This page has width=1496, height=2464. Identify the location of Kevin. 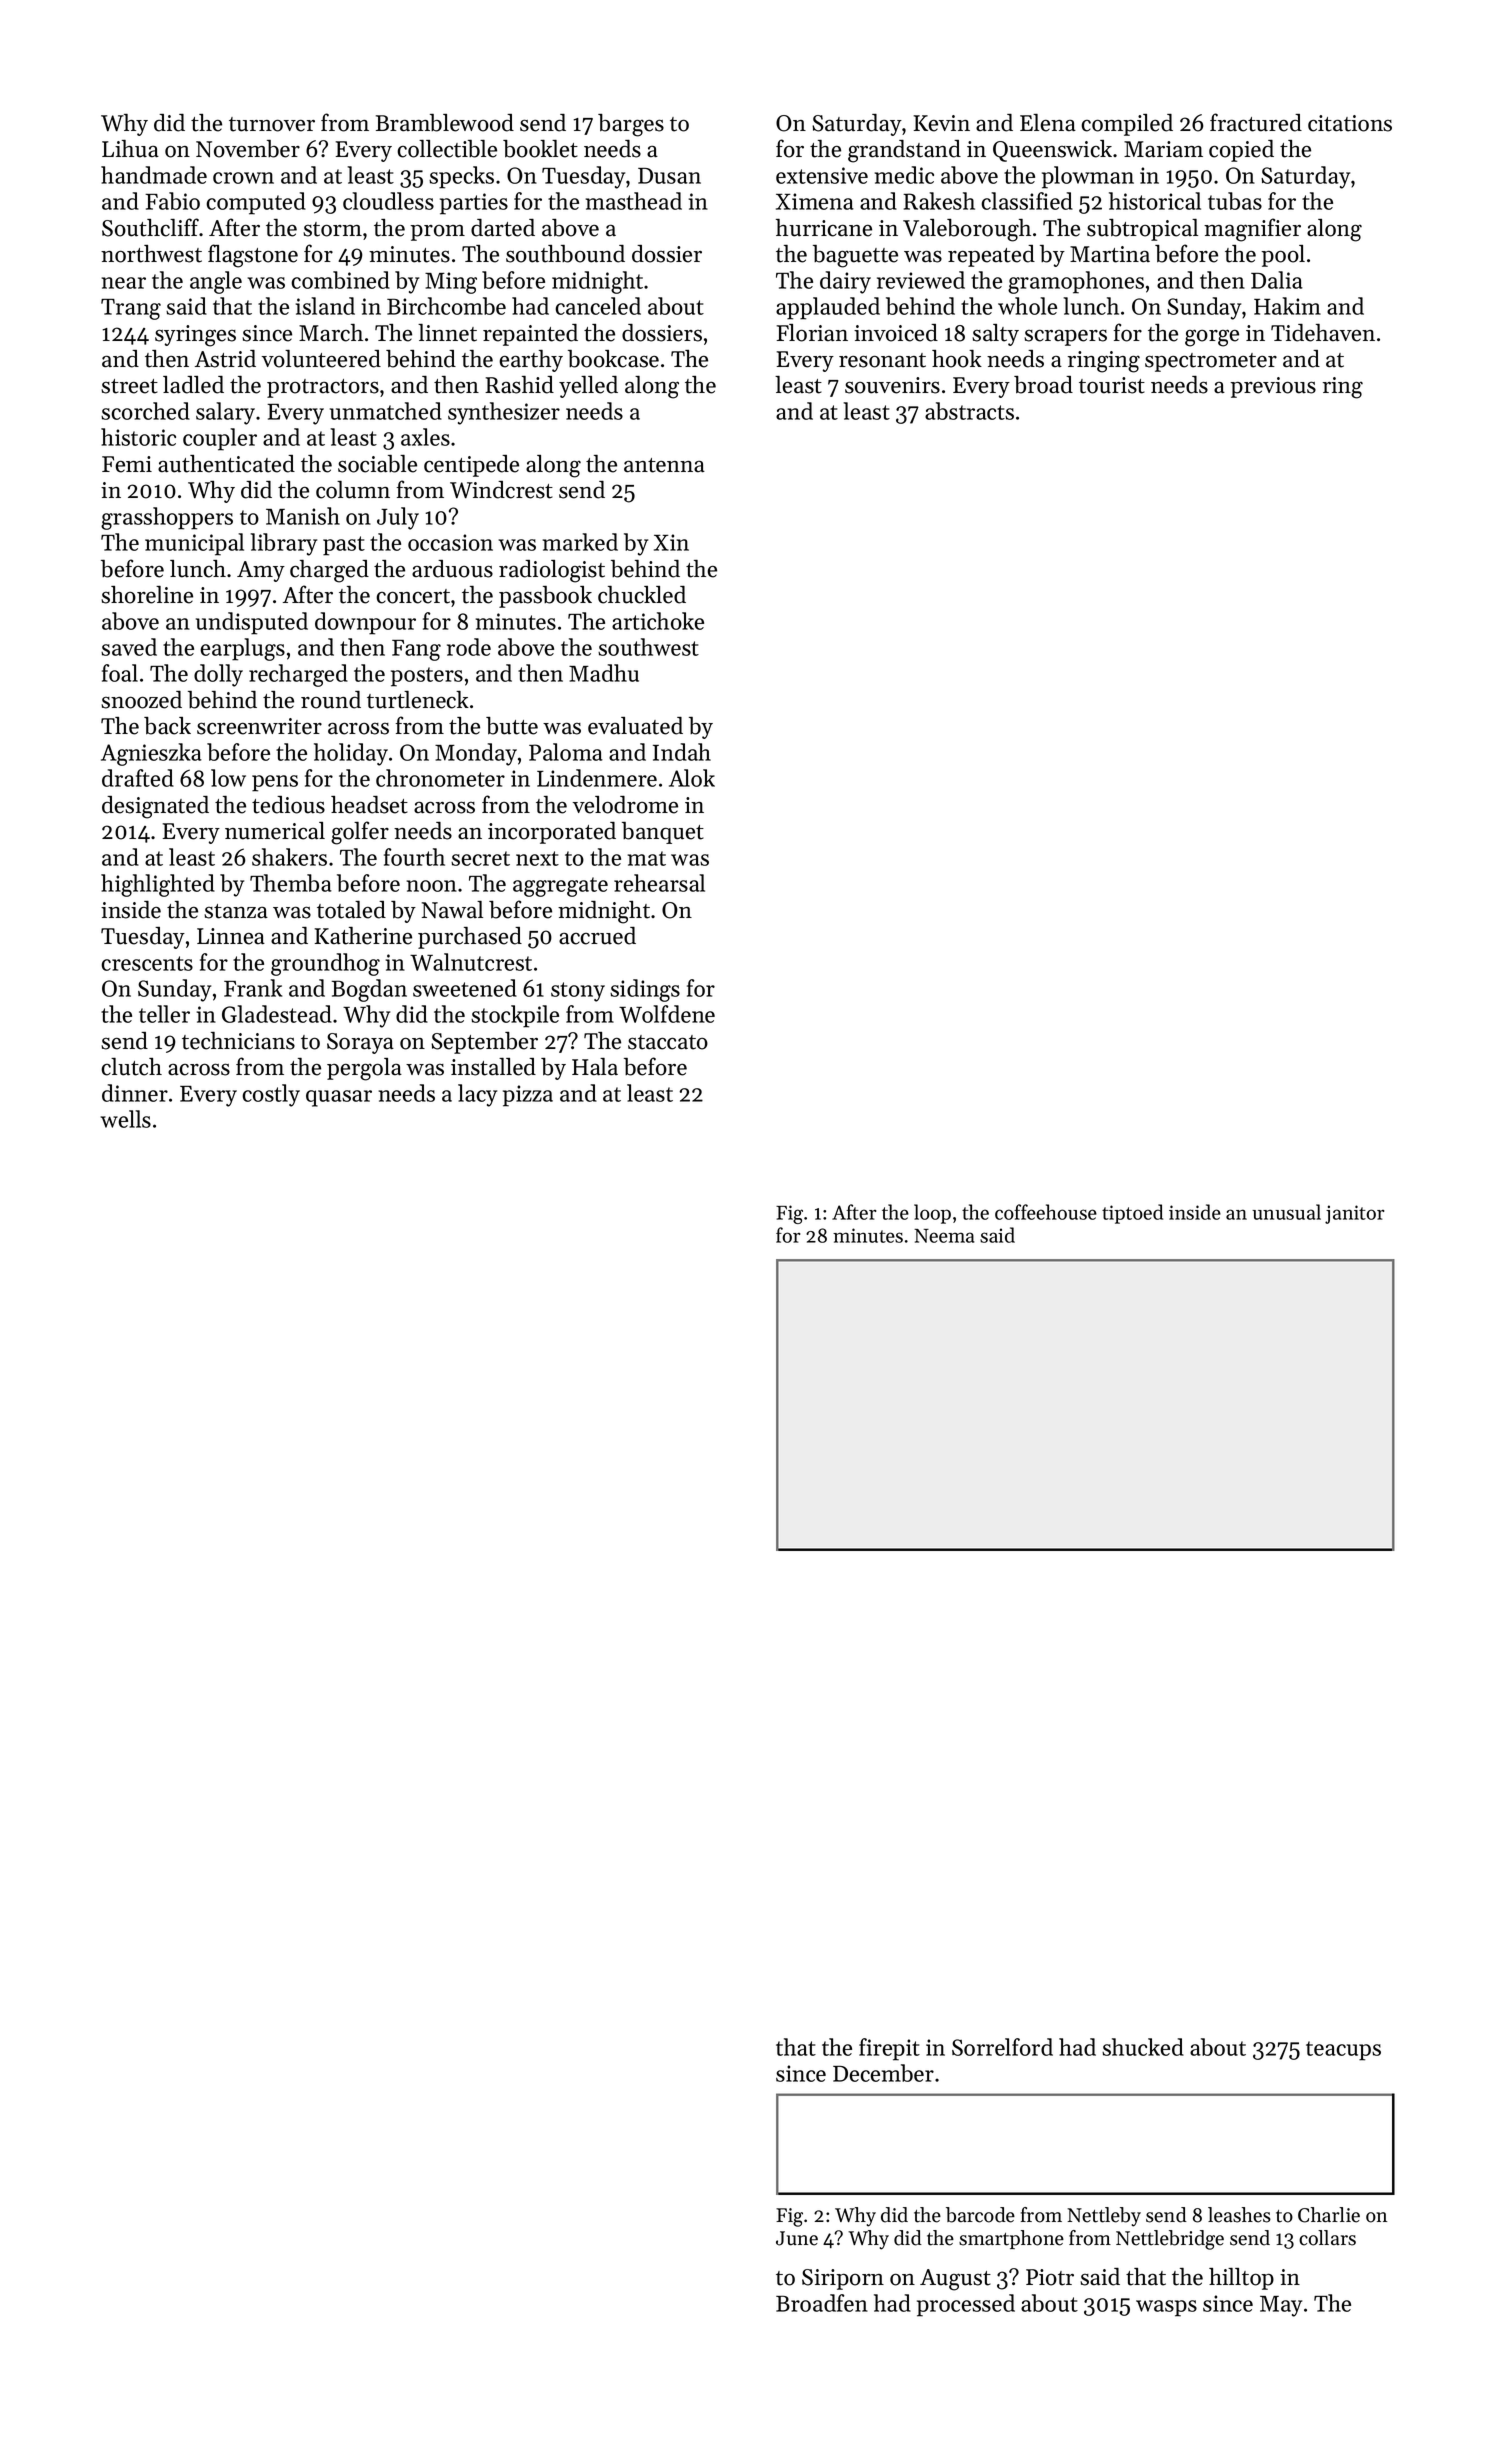
(942, 123).
